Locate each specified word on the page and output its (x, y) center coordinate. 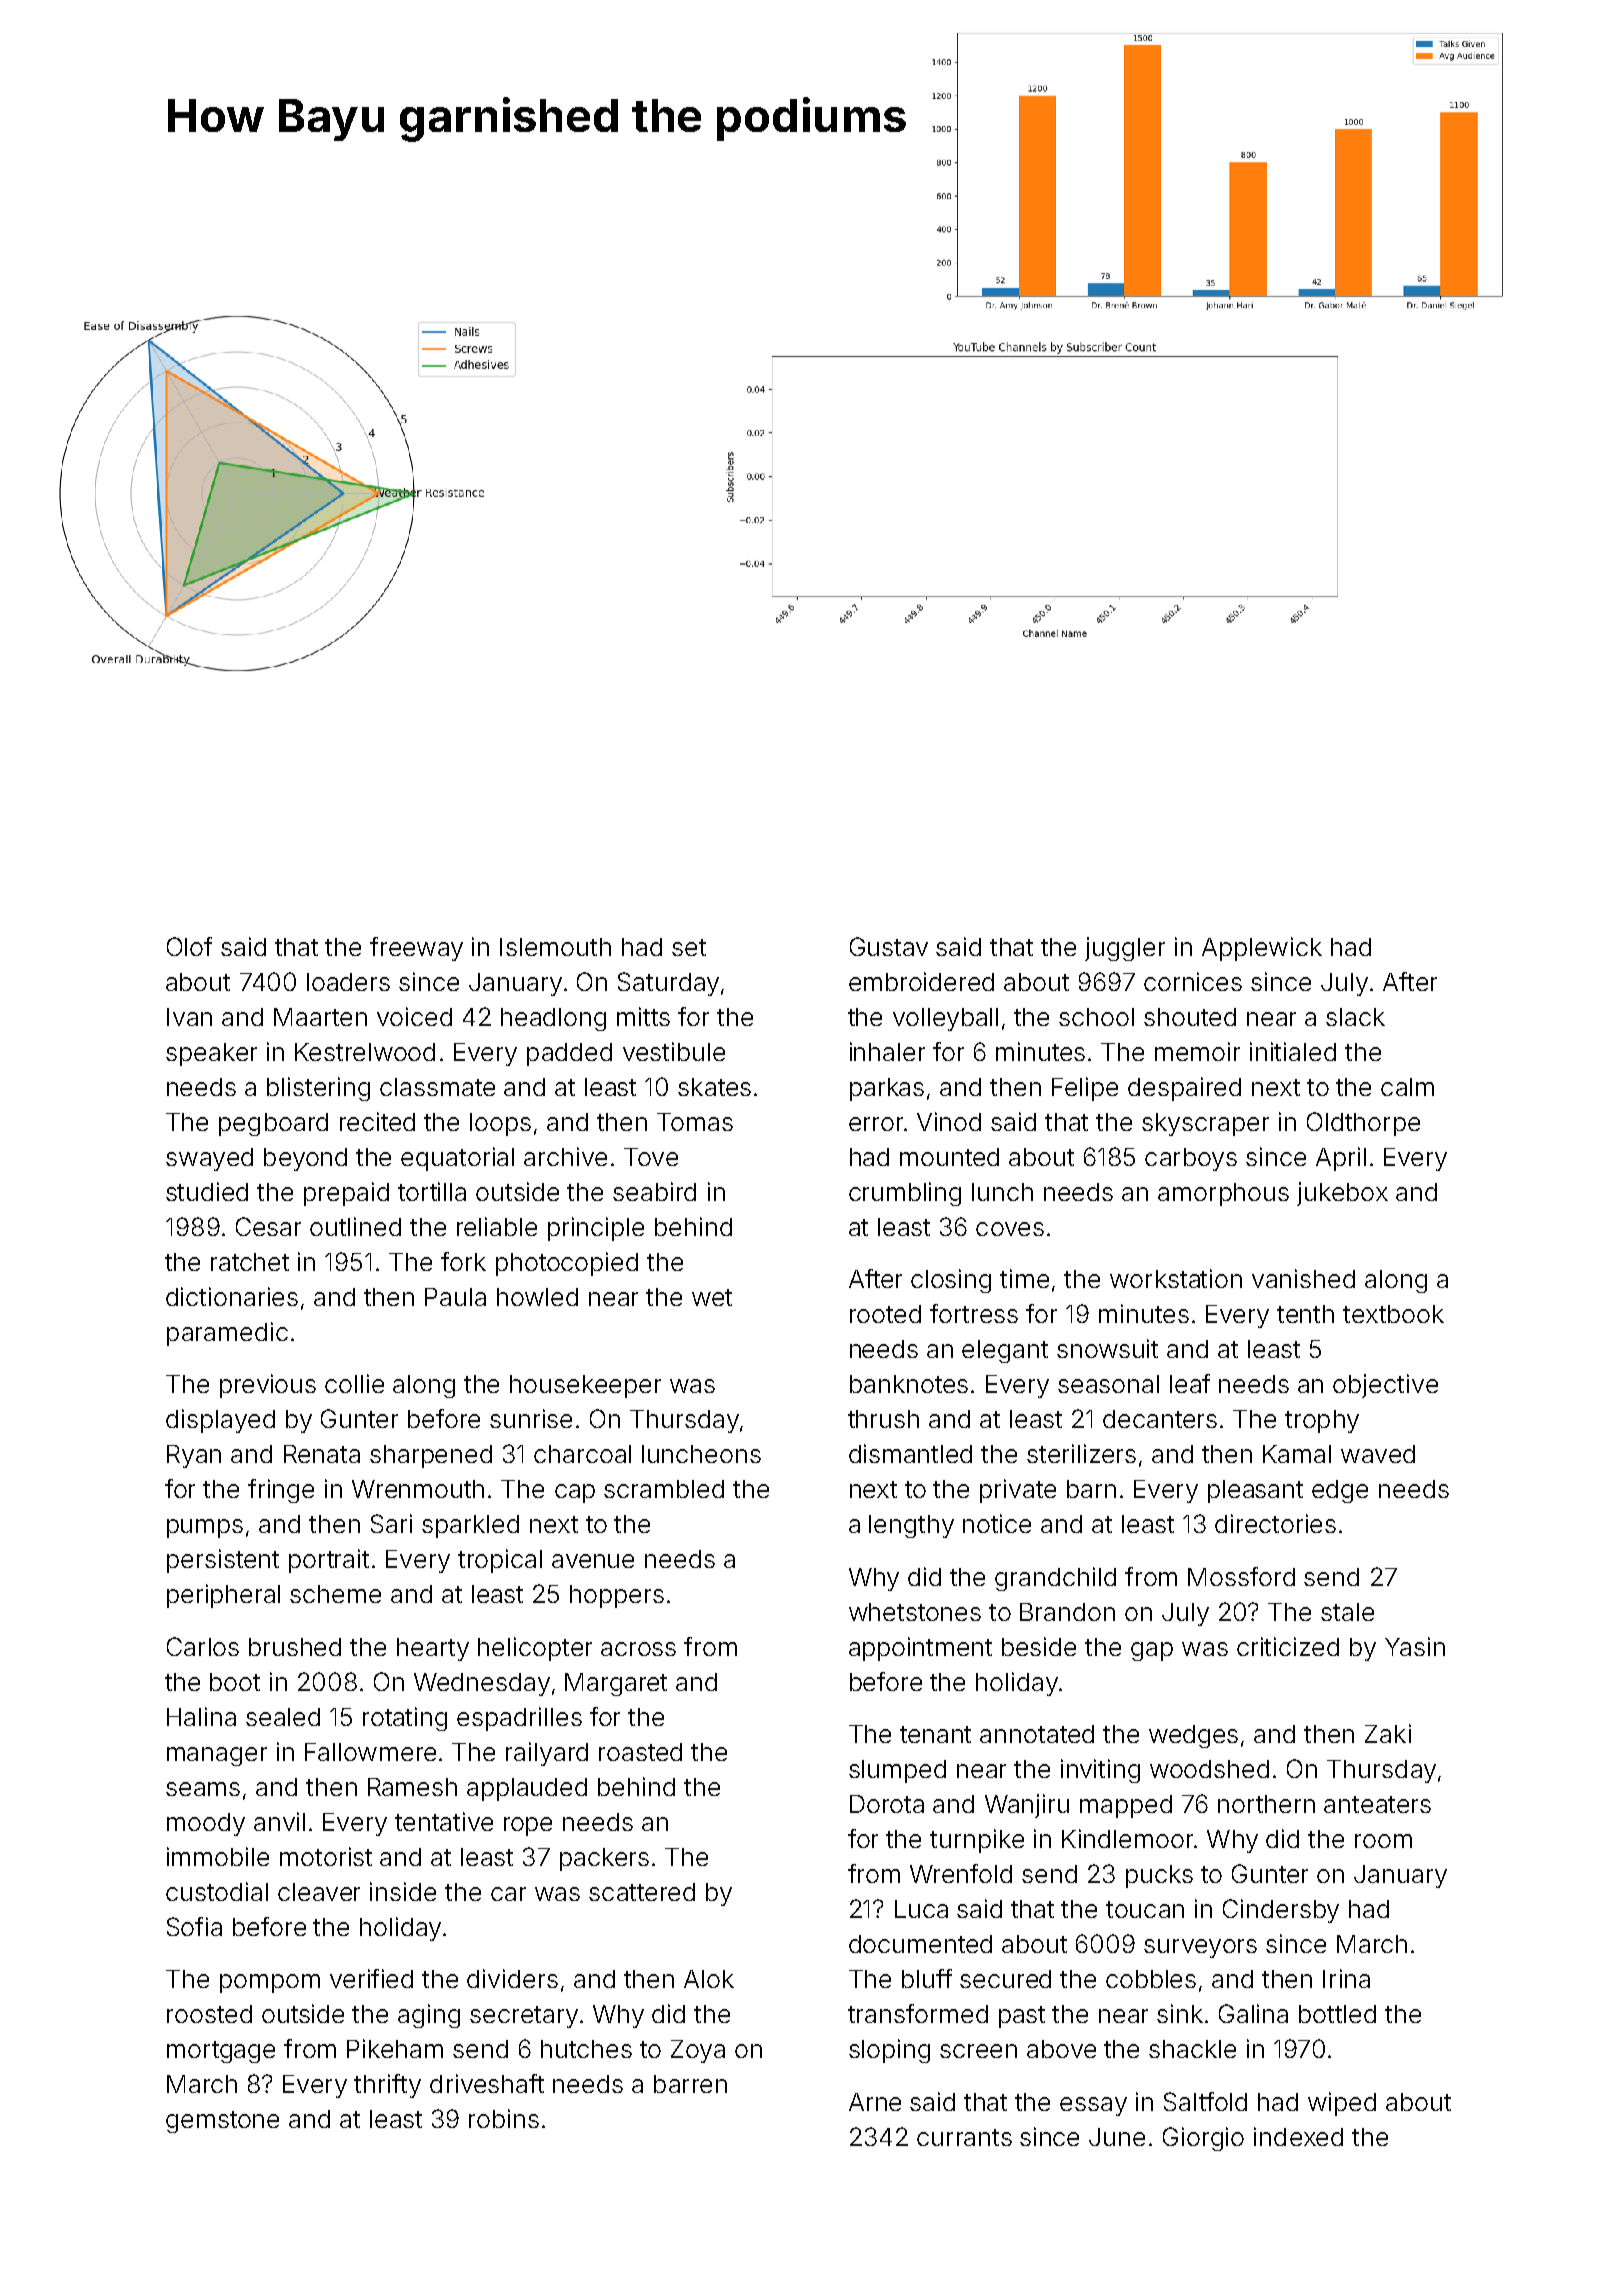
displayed (220, 1421)
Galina (1253, 2013)
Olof (189, 946)
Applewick (1262, 949)
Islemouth (555, 947)
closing (951, 1281)
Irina (1346, 1978)
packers (604, 1859)
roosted (209, 2014)
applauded (527, 1789)
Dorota (887, 1804)
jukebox (1342, 1194)
